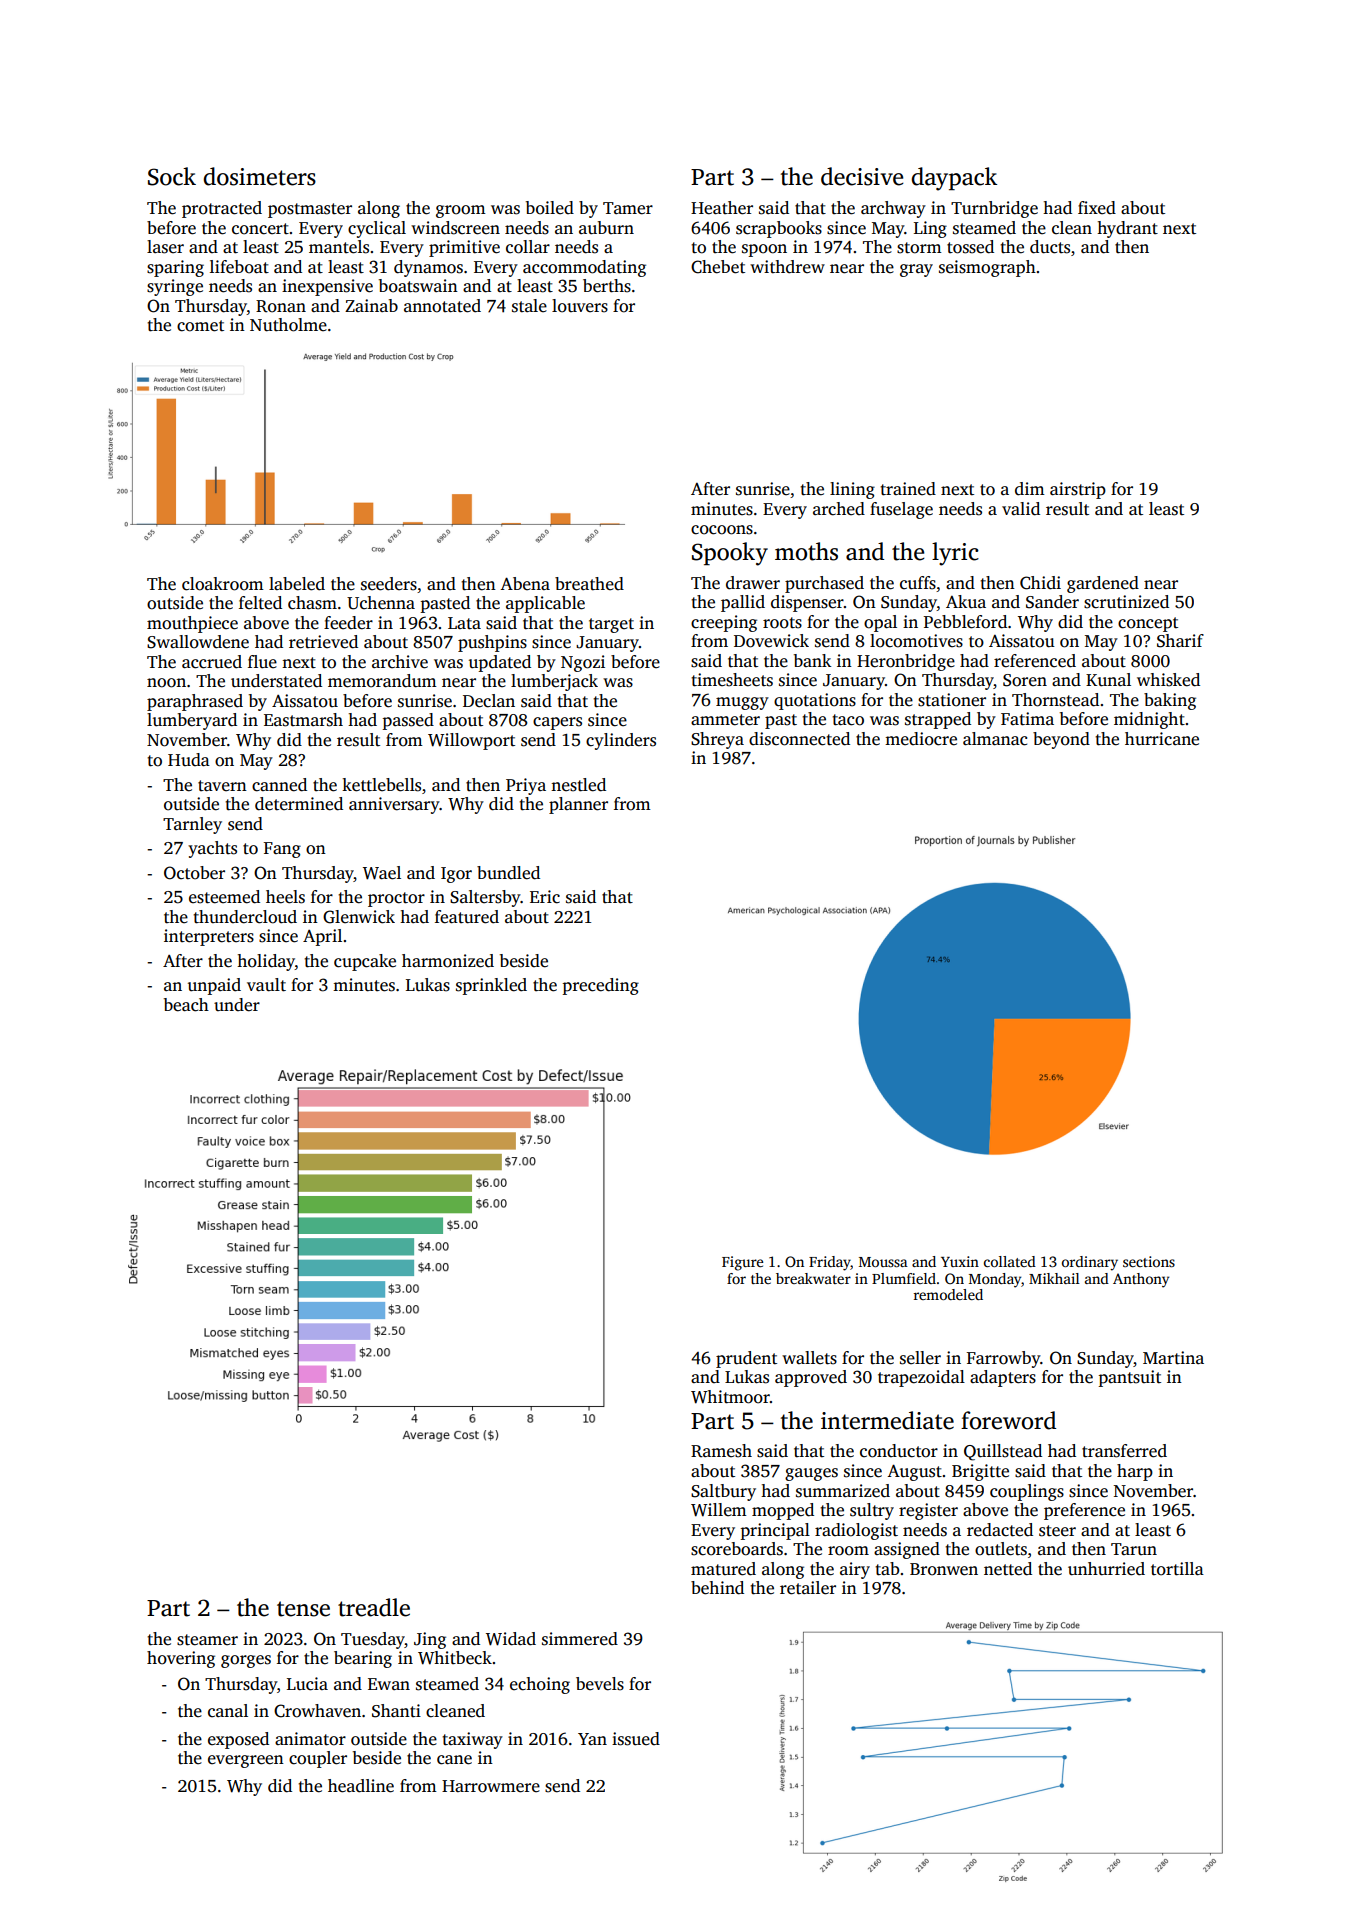  I want to click on preceding, so click(601, 986).
